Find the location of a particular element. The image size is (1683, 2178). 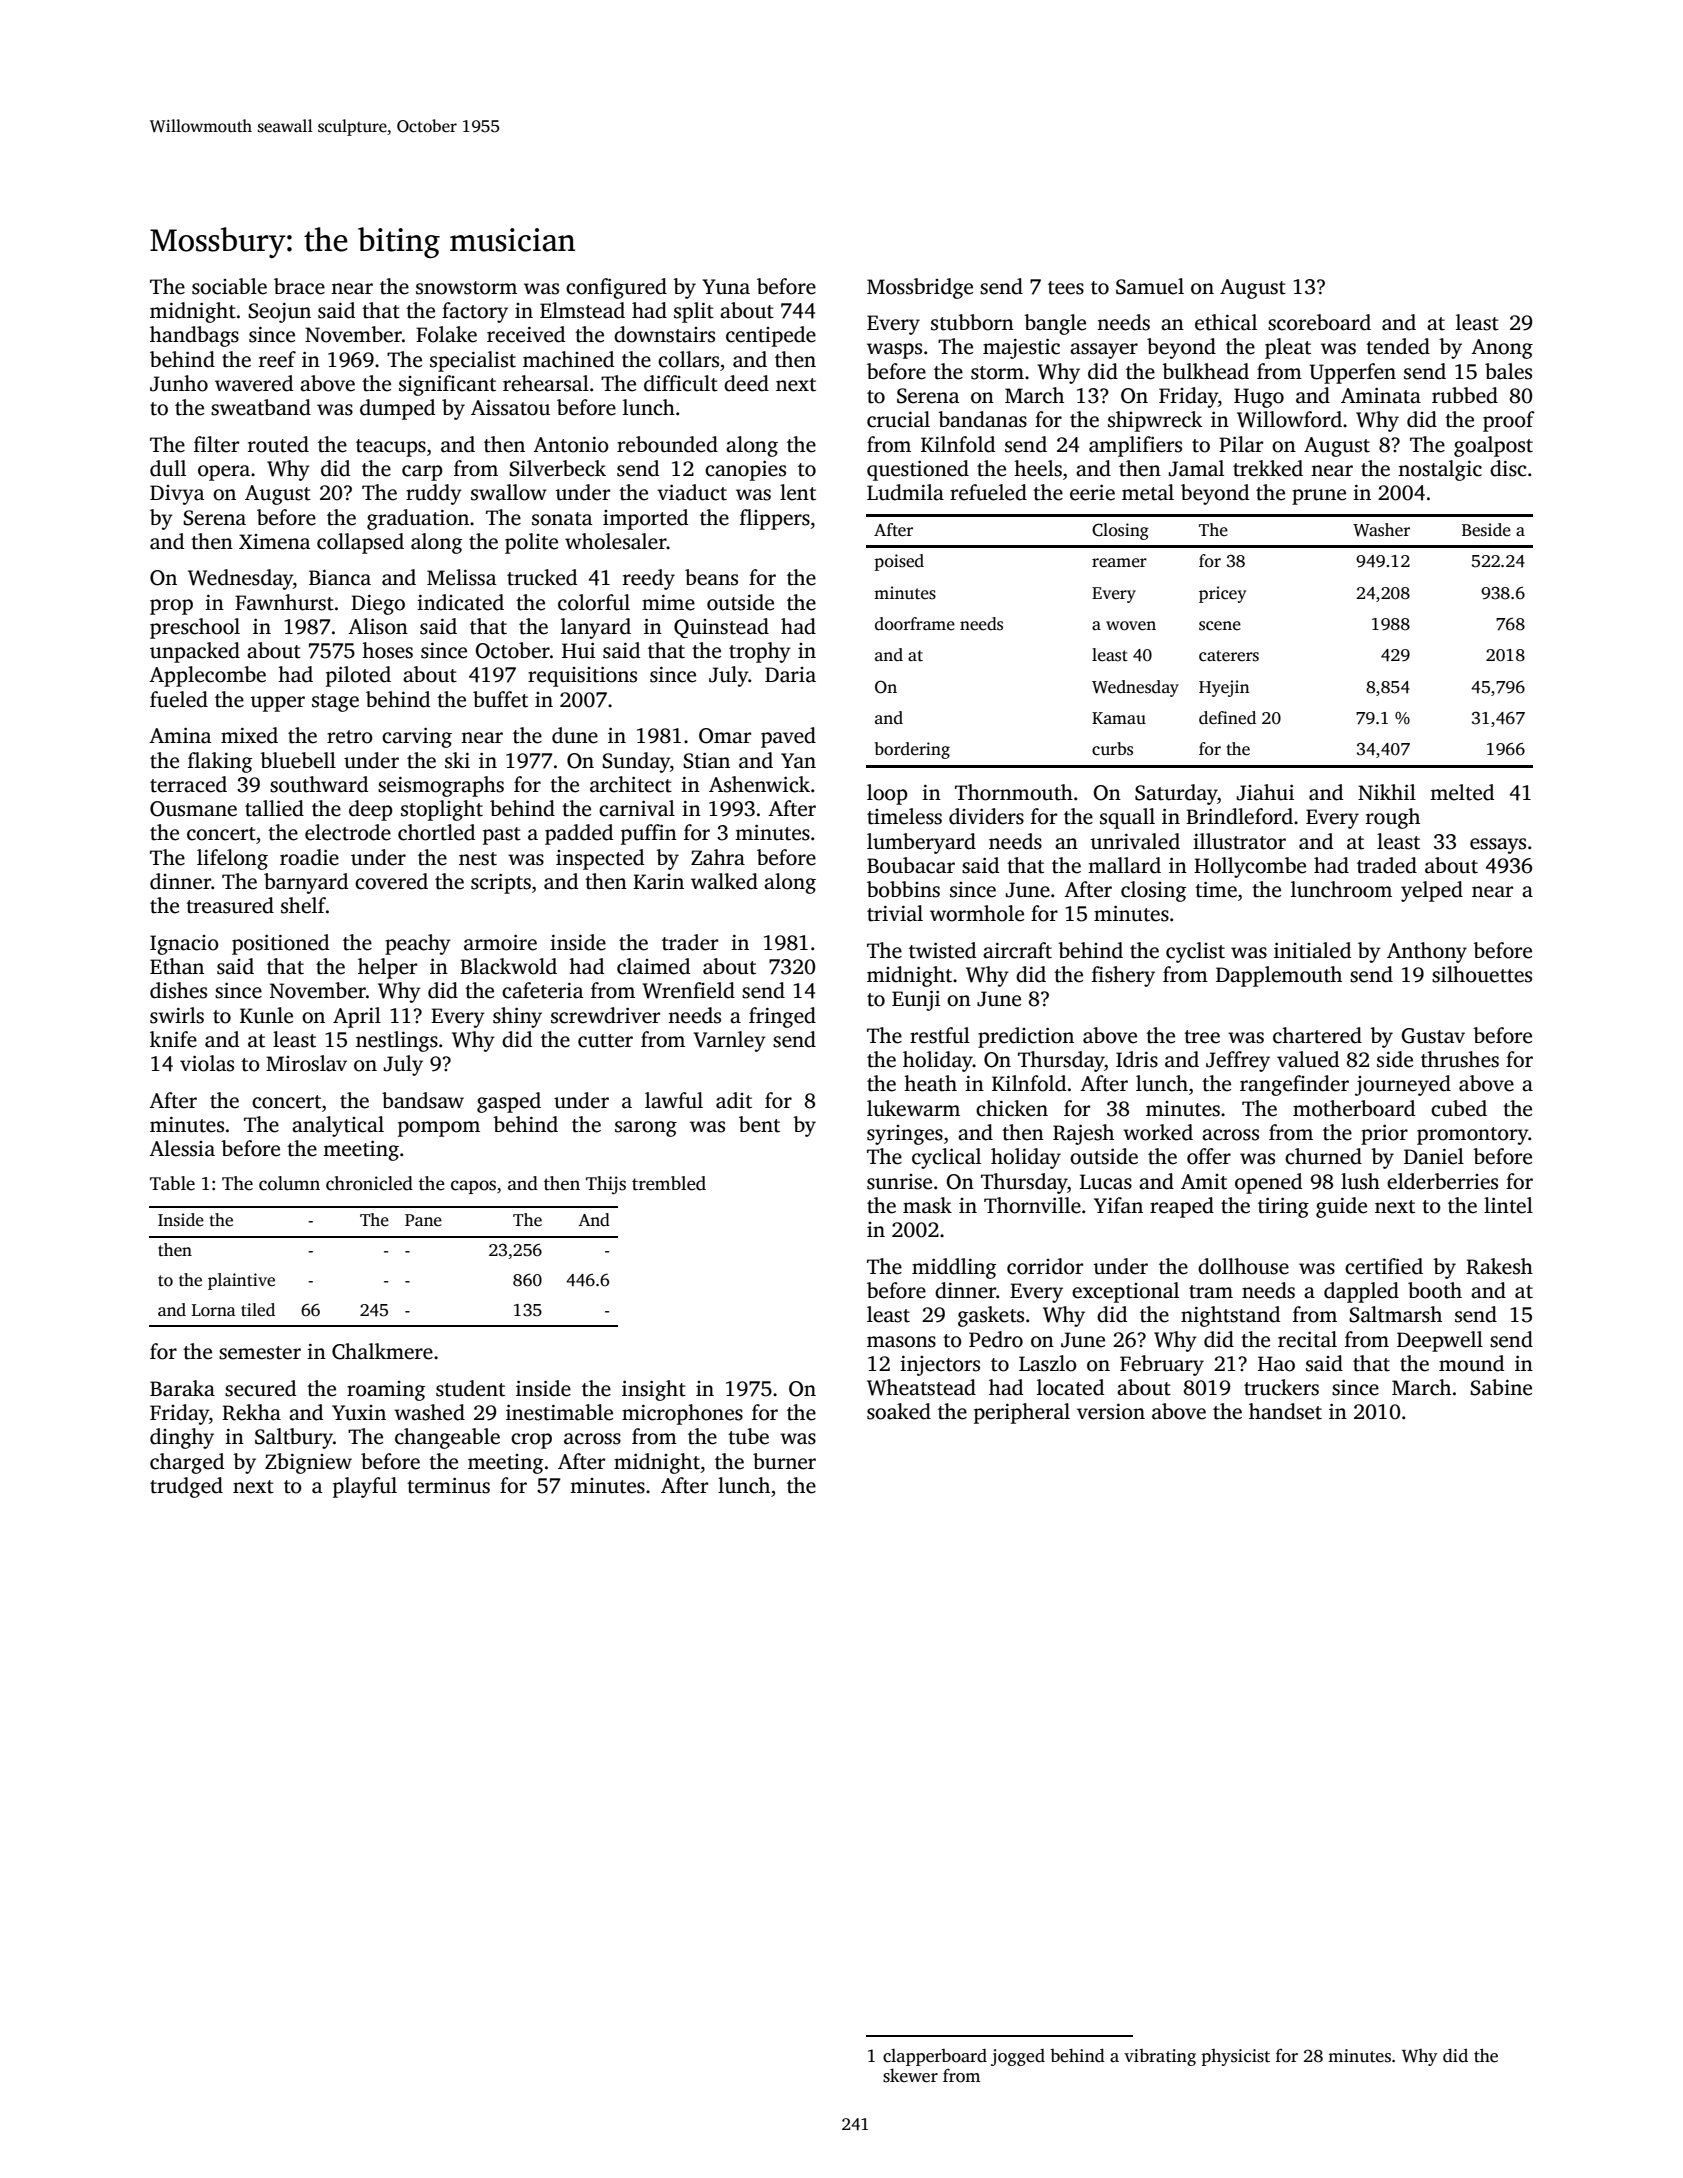

essays is located at coordinates (1498, 846).
